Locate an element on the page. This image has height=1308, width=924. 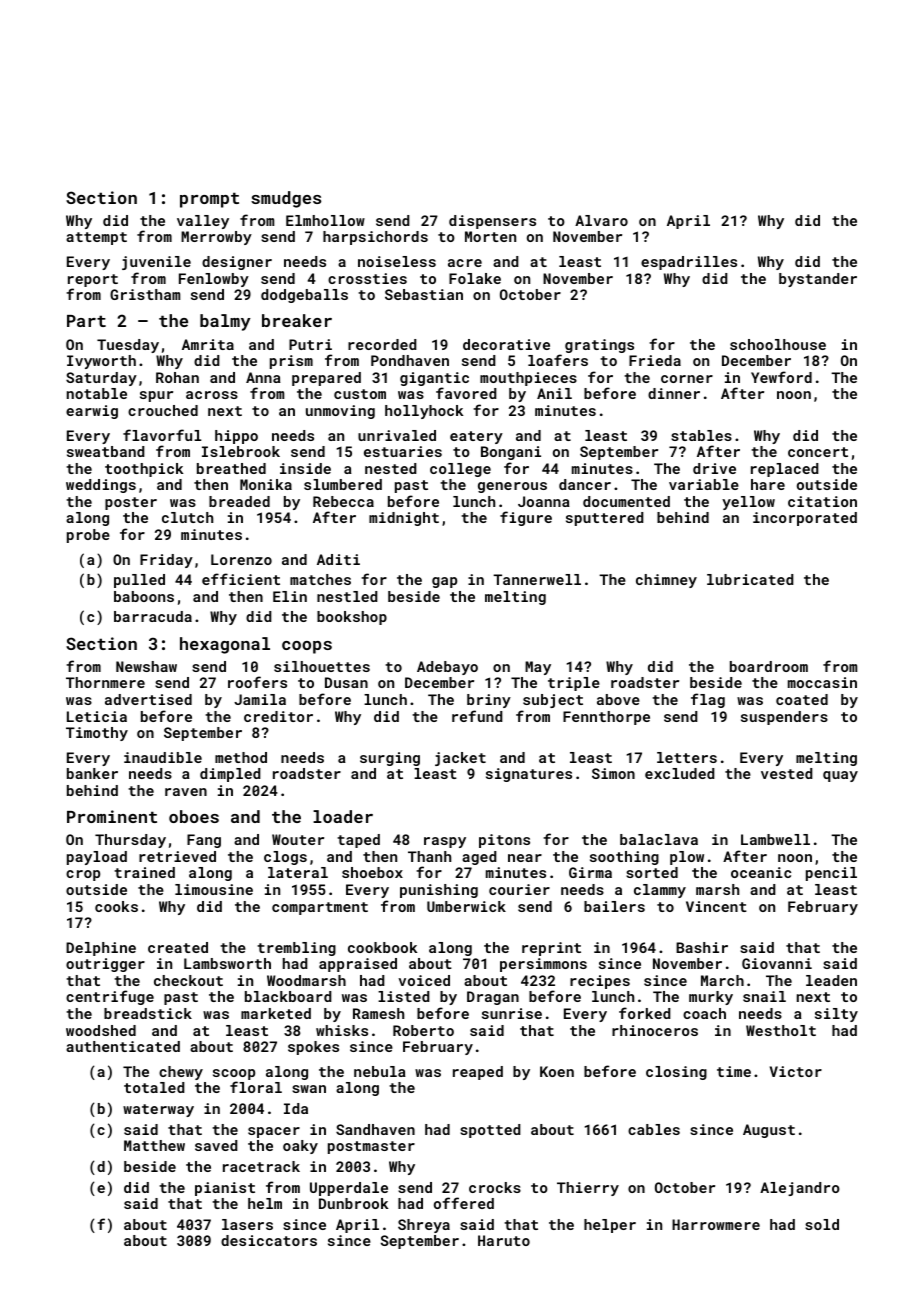
prism is located at coordinates (291, 362).
